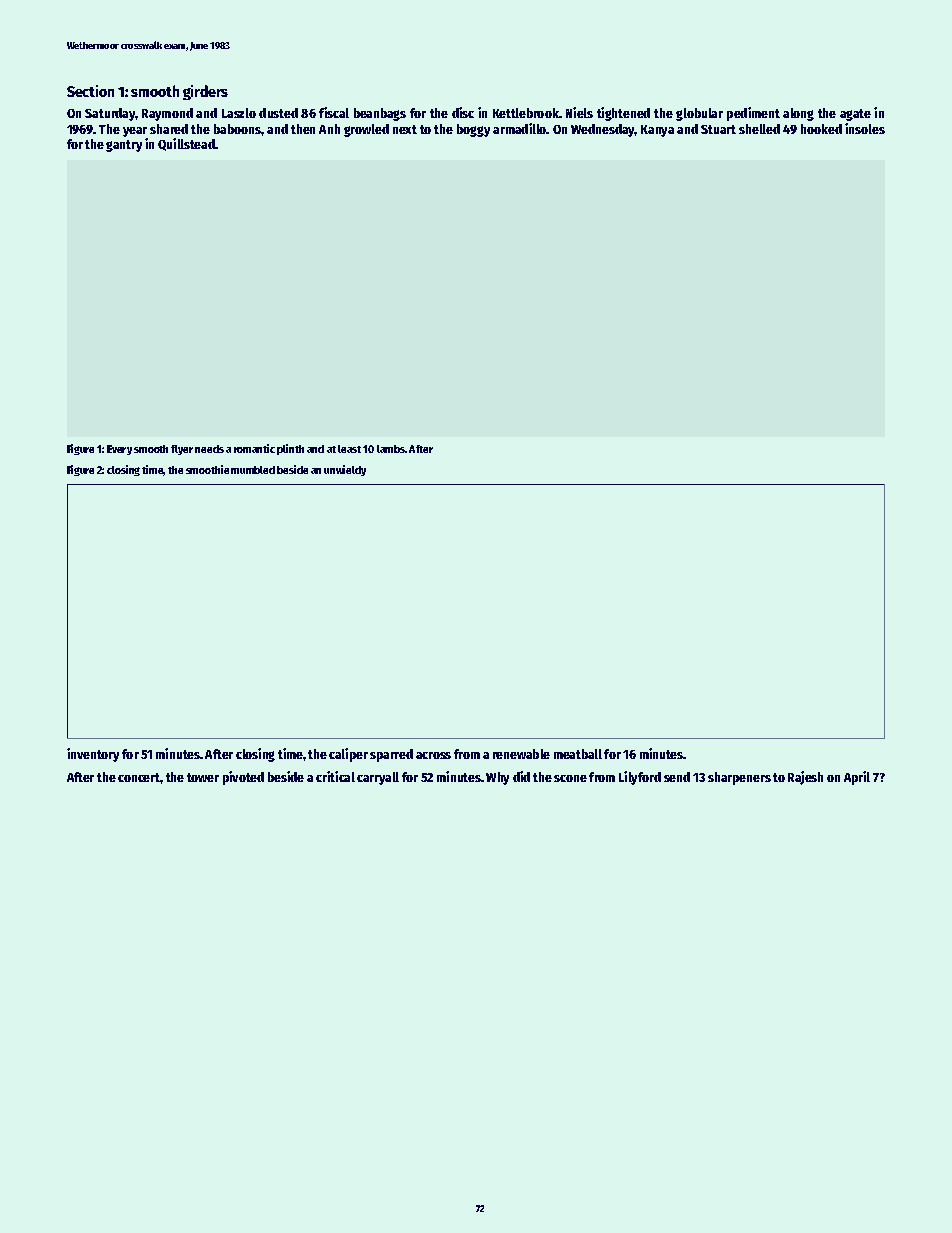 This image has height=1233, width=952. Describe the element at coordinates (243, 778) in the image. I see `pivoted` at that location.
